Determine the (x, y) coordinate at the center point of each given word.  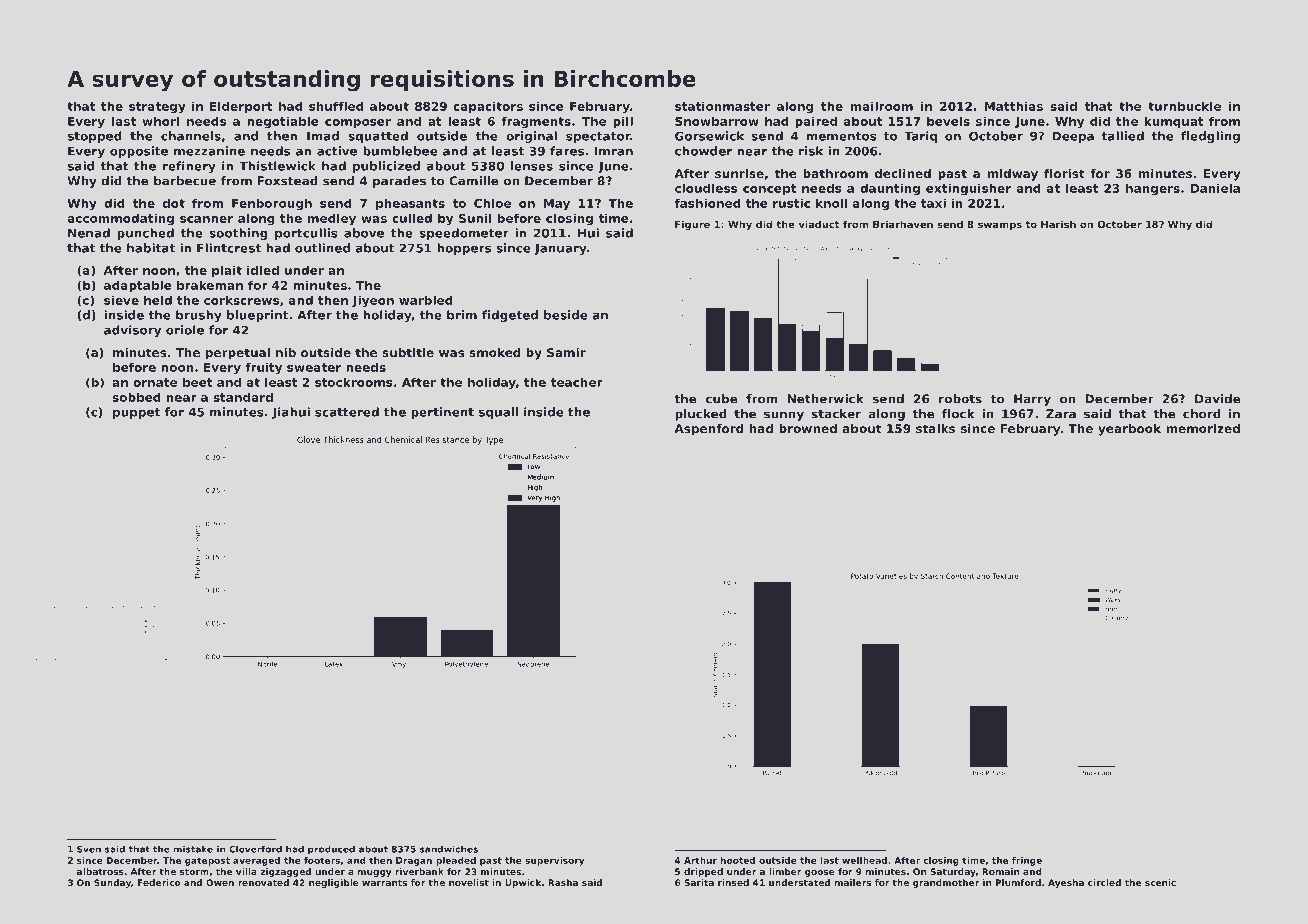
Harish (1058, 224)
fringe (1027, 861)
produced (331, 850)
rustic (791, 203)
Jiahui (291, 413)
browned (808, 428)
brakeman (210, 285)
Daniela (1215, 188)
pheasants (410, 204)
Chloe (492, 203)
